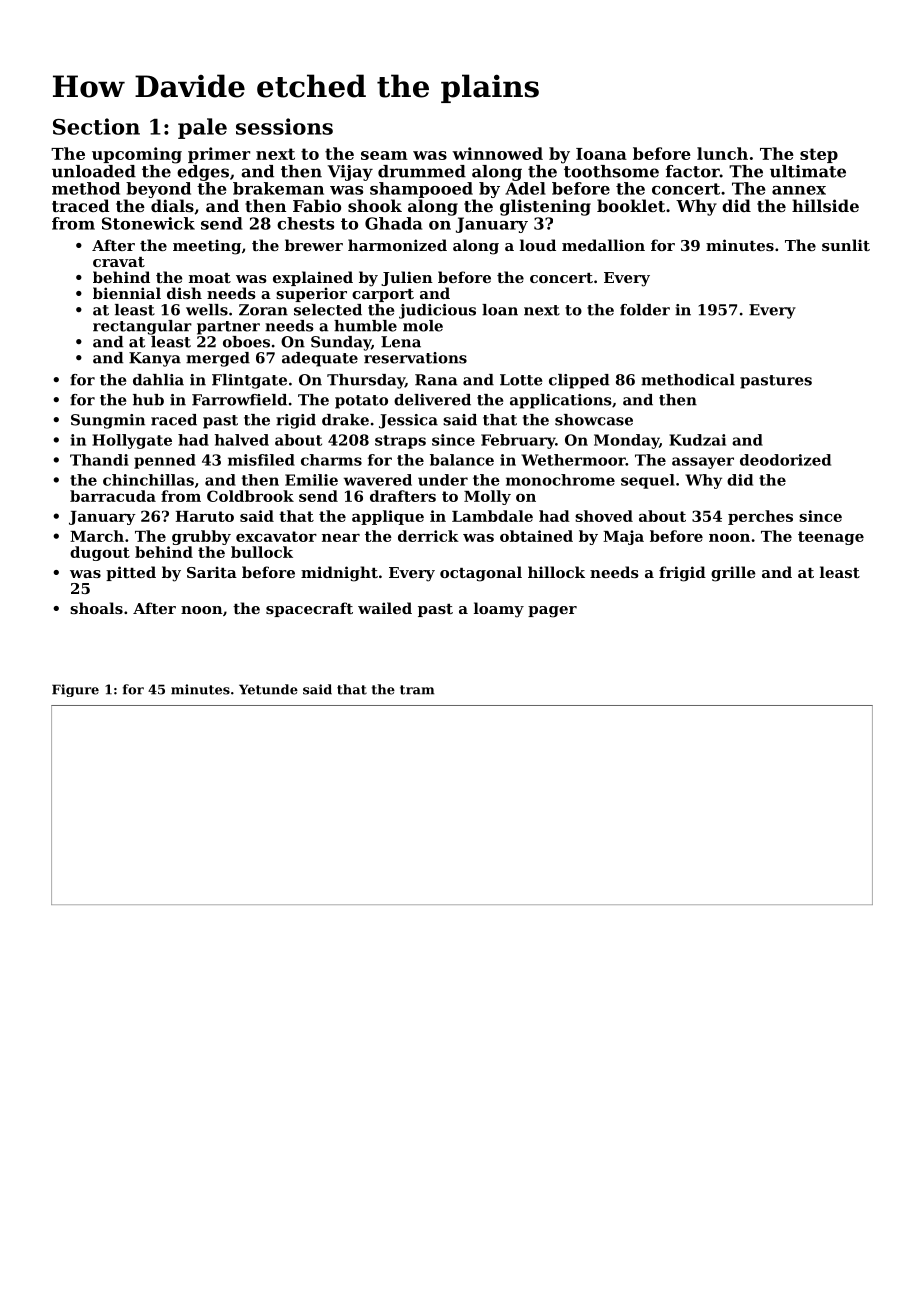  What do you see at coordinates (99, 460) in the screenshot?
I see `Thandi` at bounding box center [99, 460].
